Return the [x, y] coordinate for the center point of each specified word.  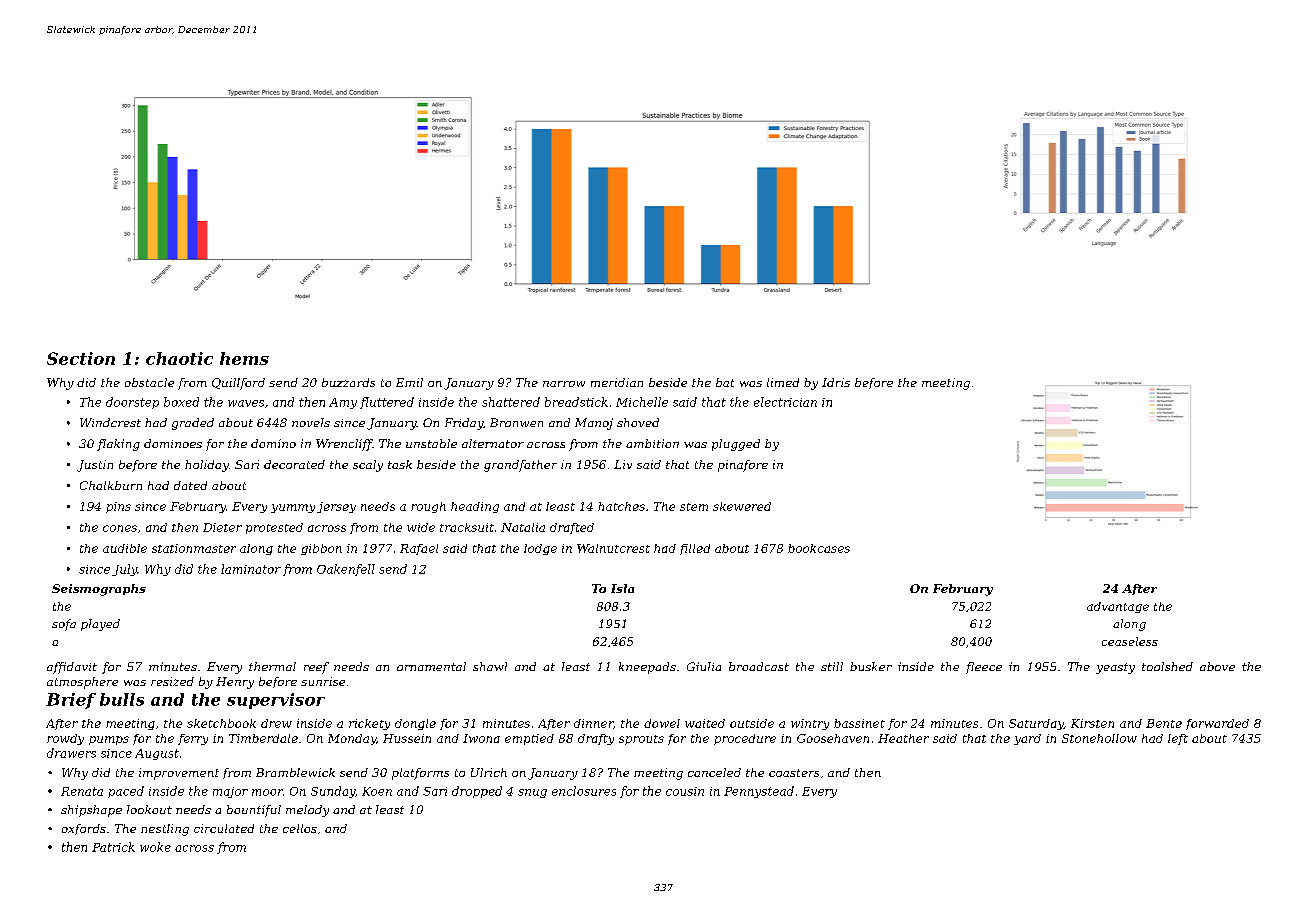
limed [783, 382]
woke [155, 847]
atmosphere [82, 683]
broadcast [759, 666]
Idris [836, 382]
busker [871, 666]
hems [244, 358]
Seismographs [99, 590]
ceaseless [1130, 641]
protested [274, 528]
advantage [1118, 607]
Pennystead [759, 792]
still [832, 666]
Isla [622, 588]
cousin [685, 791]
